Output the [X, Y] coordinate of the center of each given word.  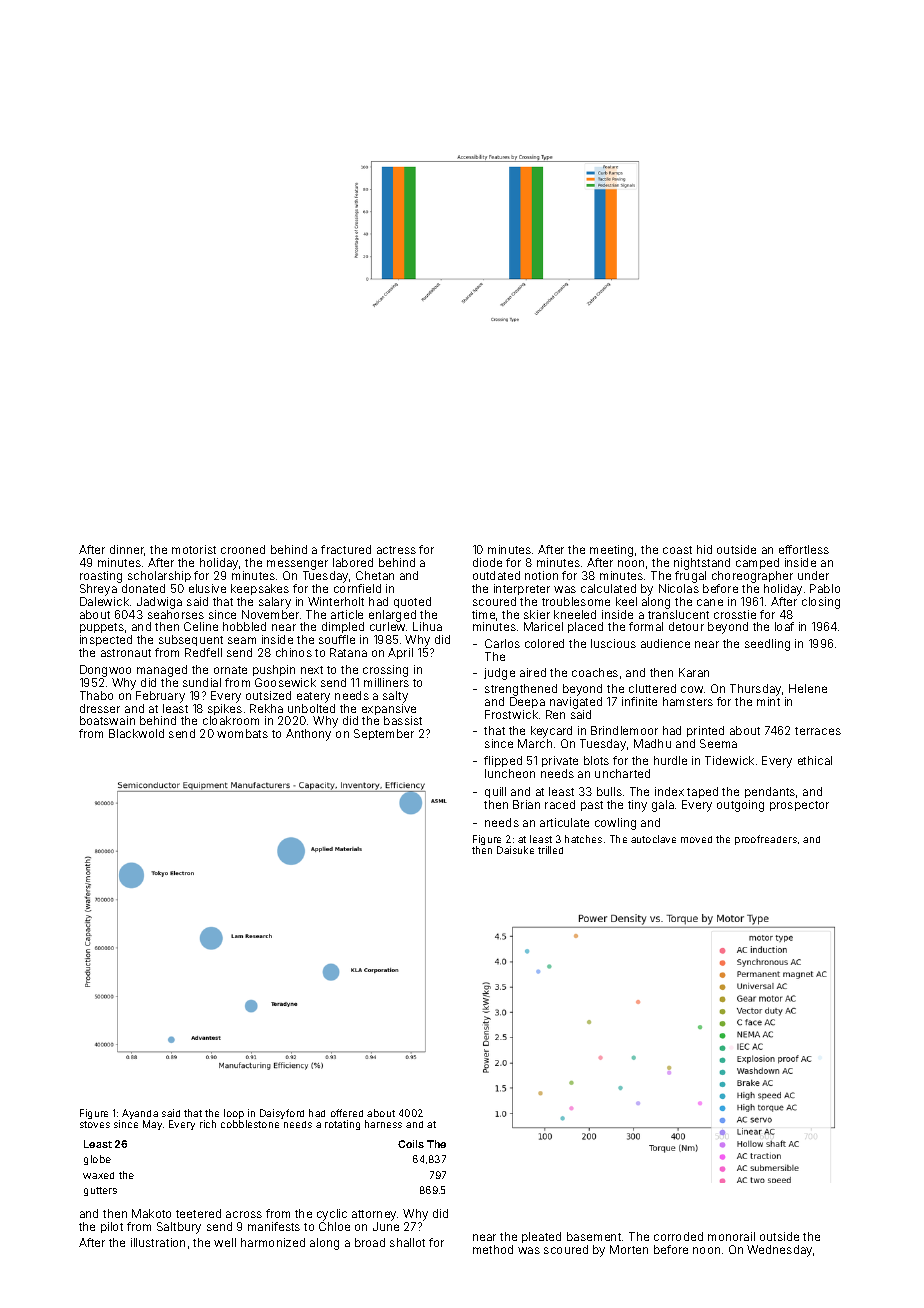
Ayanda [140, 1114]
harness [383, 1124]
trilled [550, 850]
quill [495, 792]
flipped [503, 761]
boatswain [107, 720]
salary [275, 603]
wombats [242, 733]
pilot [112, 1227]
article [347, 614]
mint [768, 701]
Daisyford [282, 1114]
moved [696, 839]
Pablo [825, 588]
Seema [718, 743]
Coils [411, 1144]
